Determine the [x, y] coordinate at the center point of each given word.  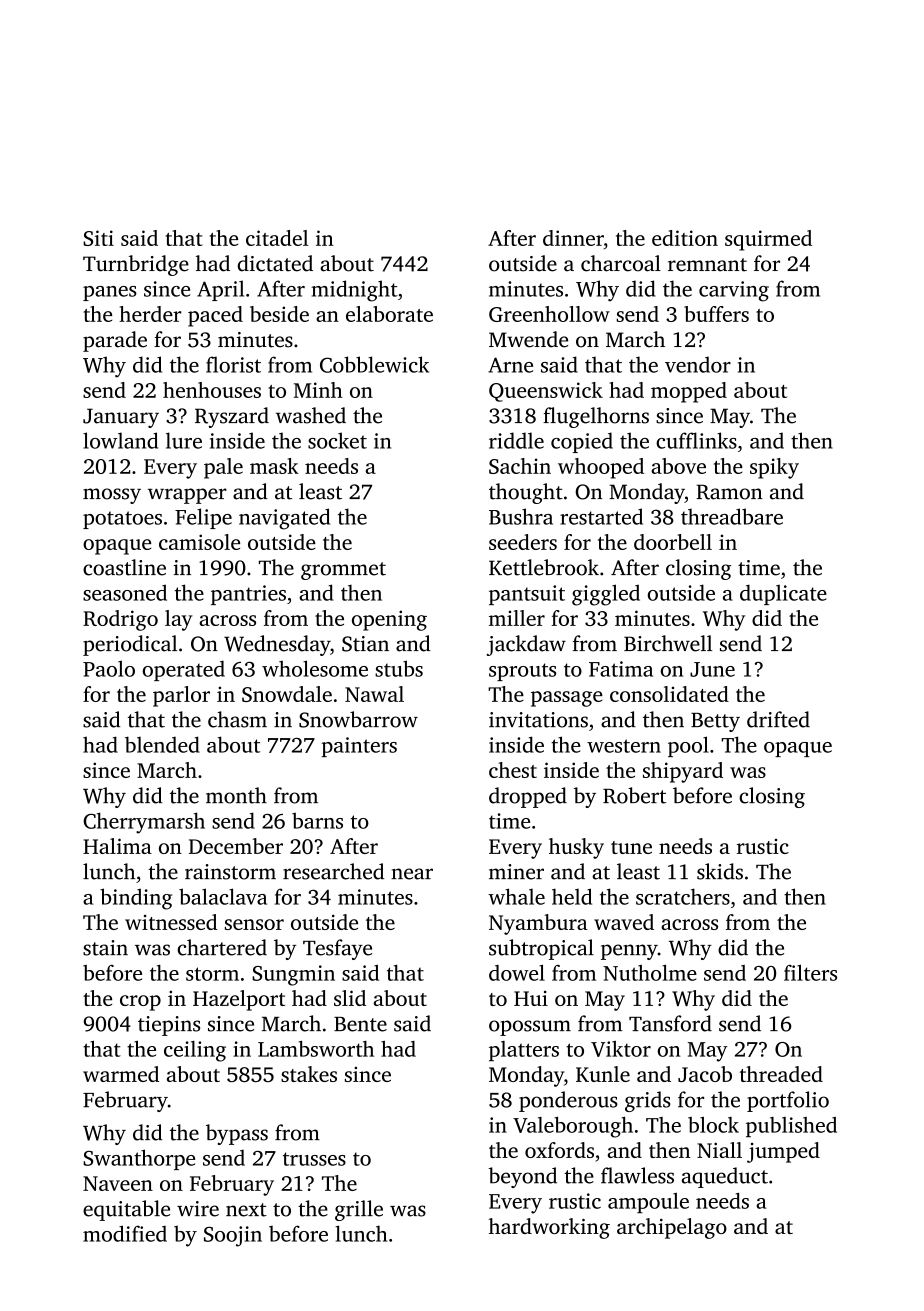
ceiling [195, 1051]
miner [516, 872]
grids [648, 1101]
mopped [689, 392]
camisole [199, 542]
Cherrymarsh [144, 823]
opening [389, 620]
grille [359, 1210]
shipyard [683, 772]
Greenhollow [549, 314]
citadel [277, 238]
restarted [601, 516]
